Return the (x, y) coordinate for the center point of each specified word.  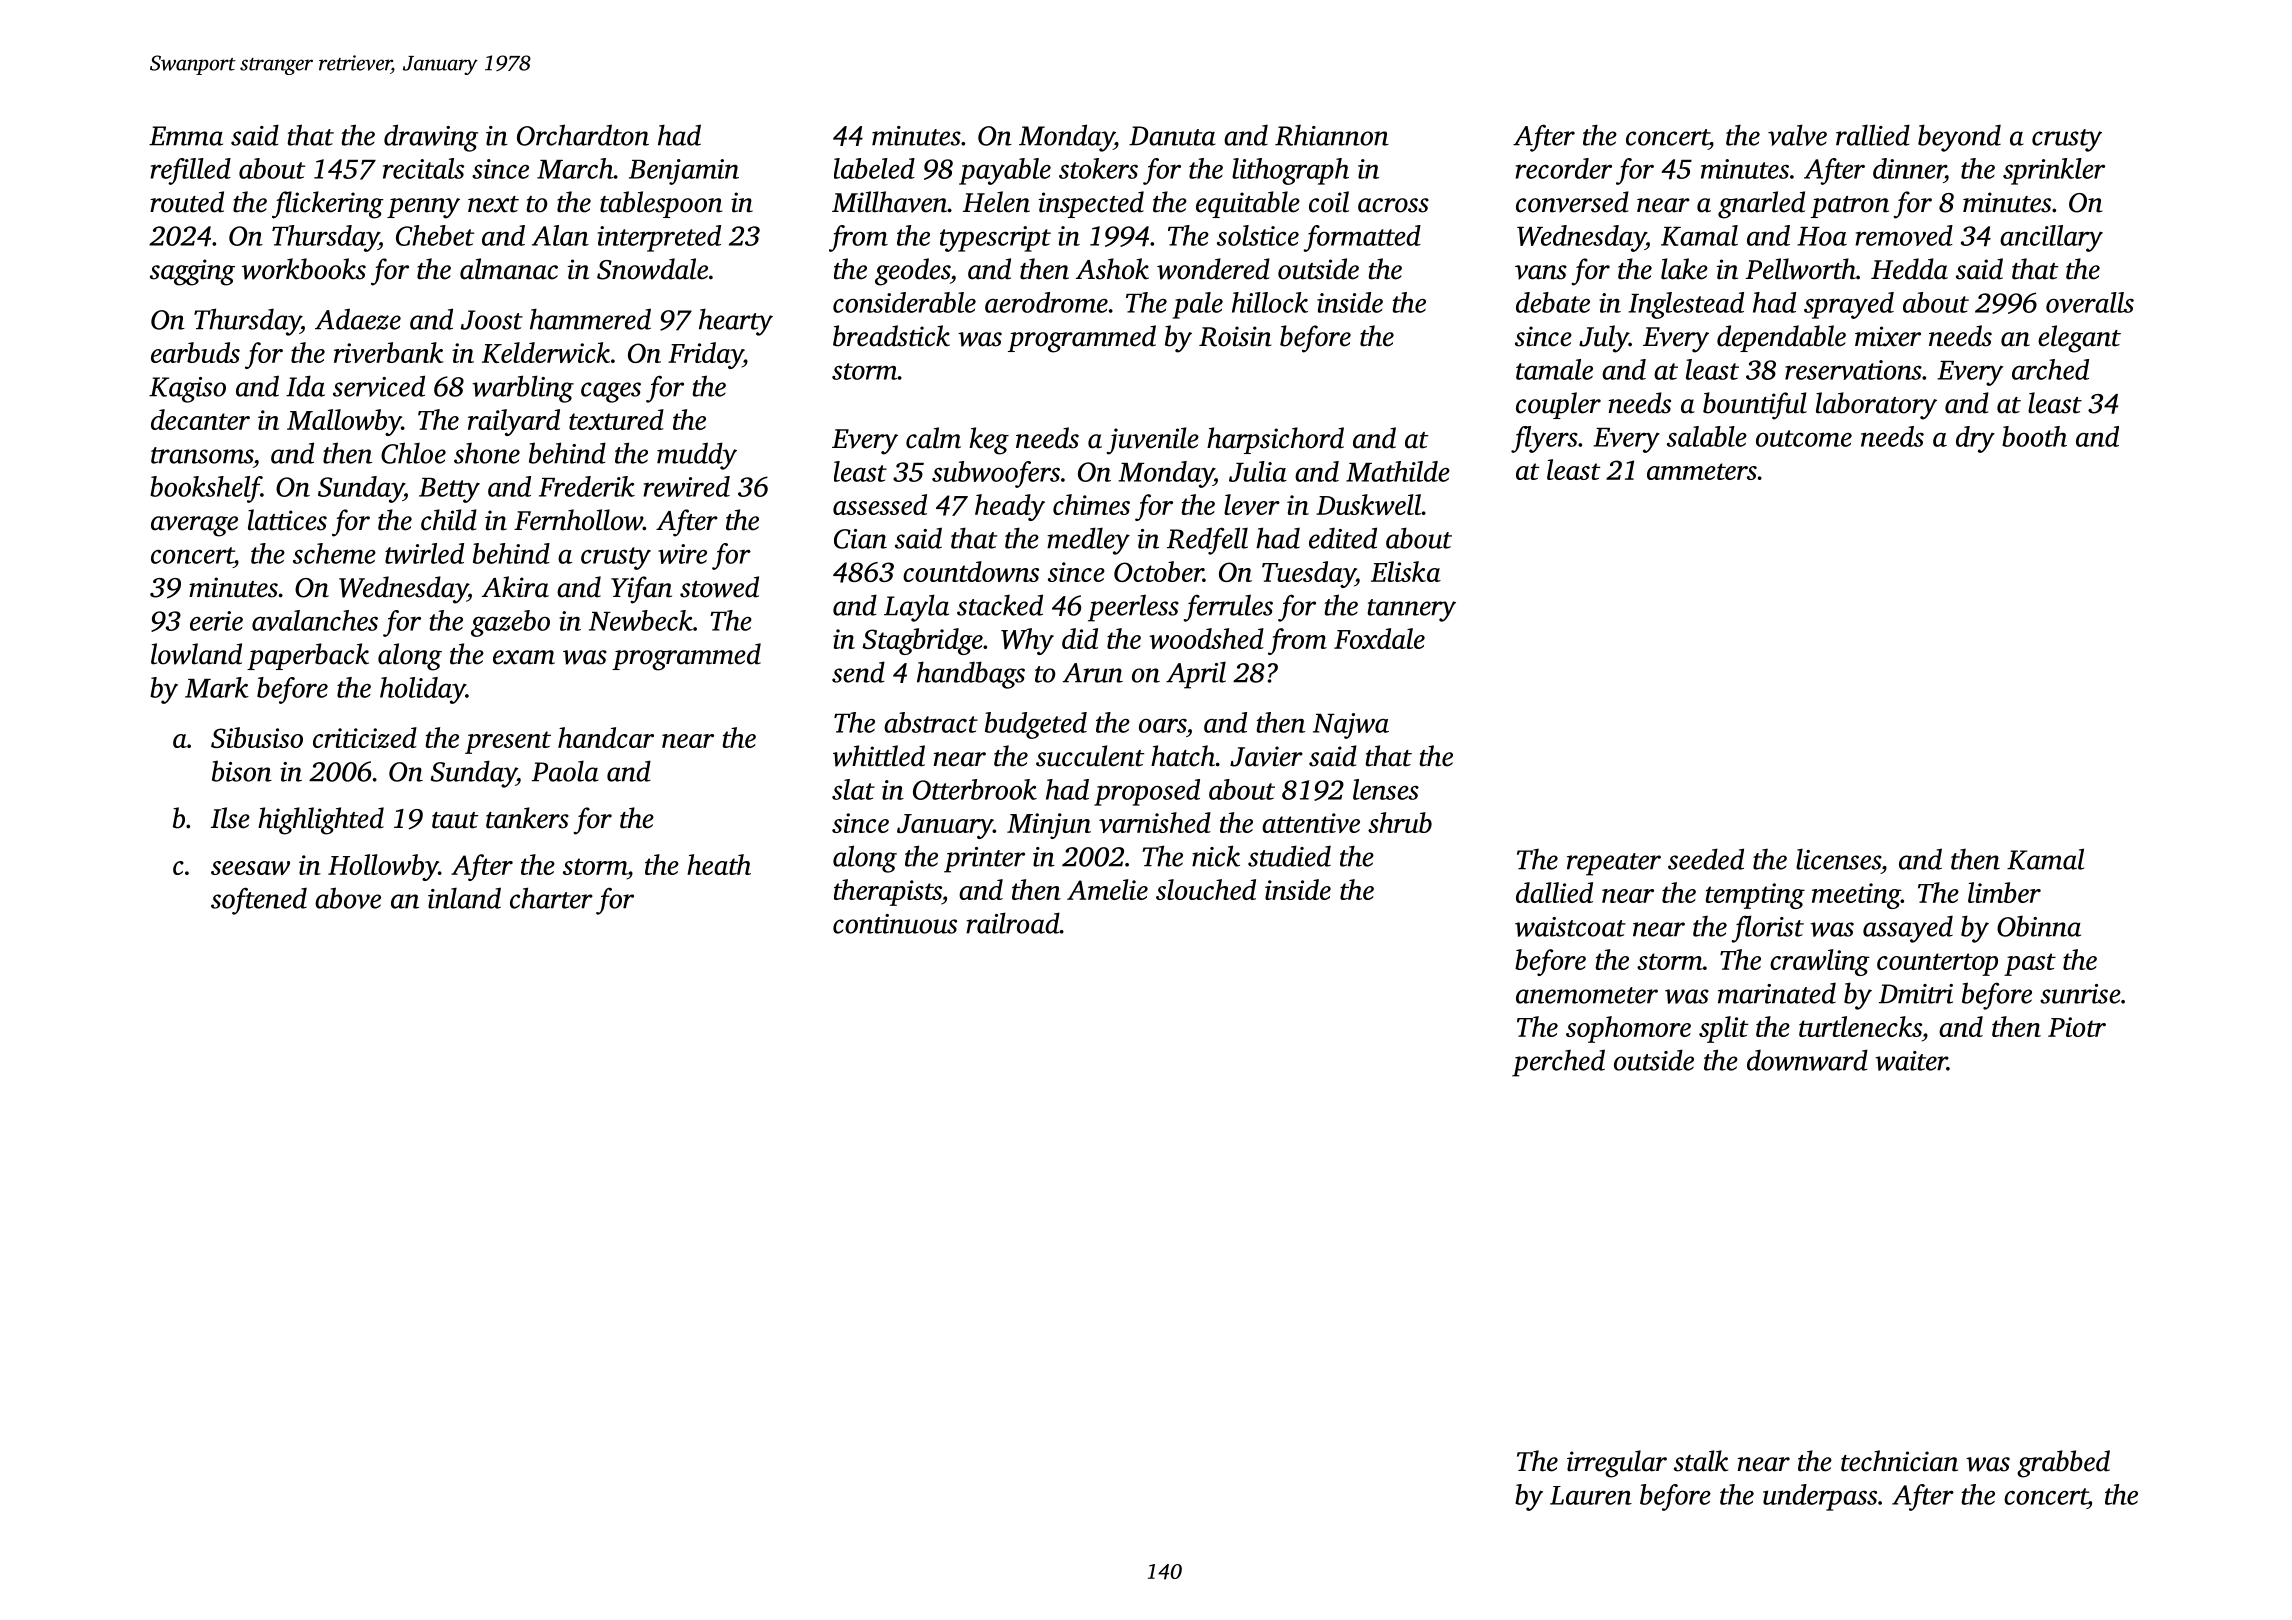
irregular (1617, 1464)
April (1196, 675)
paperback (308, 656)
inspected (1091, 204)
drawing (431, 138)
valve (1797, 135)
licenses (1838, 859)
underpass (1820, 1497)
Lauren (1591, 1495)
